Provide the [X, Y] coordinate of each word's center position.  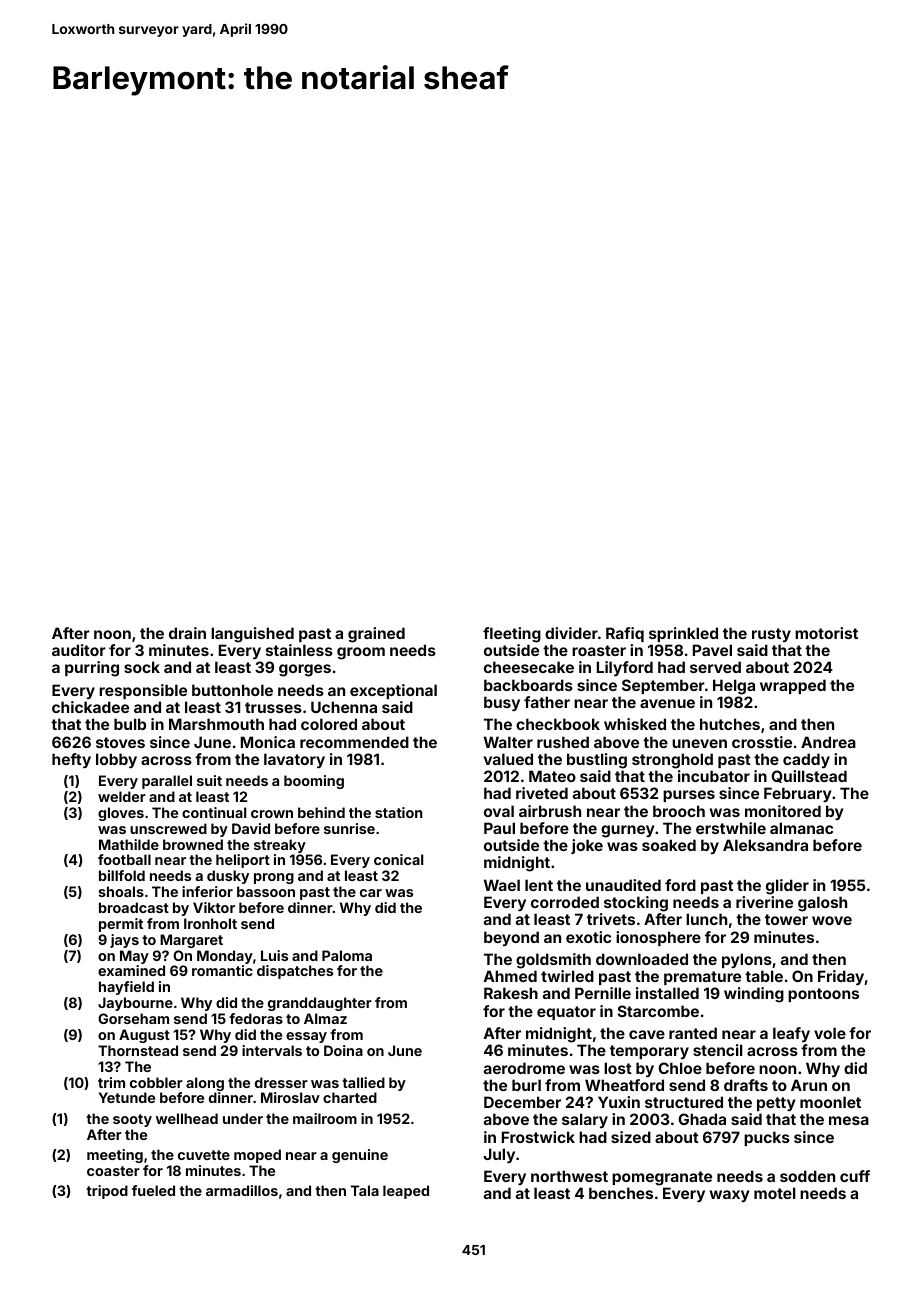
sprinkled [683, 634]
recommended [354, 742]
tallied [363, 1082]
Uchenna [344, 707]
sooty [132, 1120]
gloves [121, 814]
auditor [79, 650]
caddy [806, 760]
